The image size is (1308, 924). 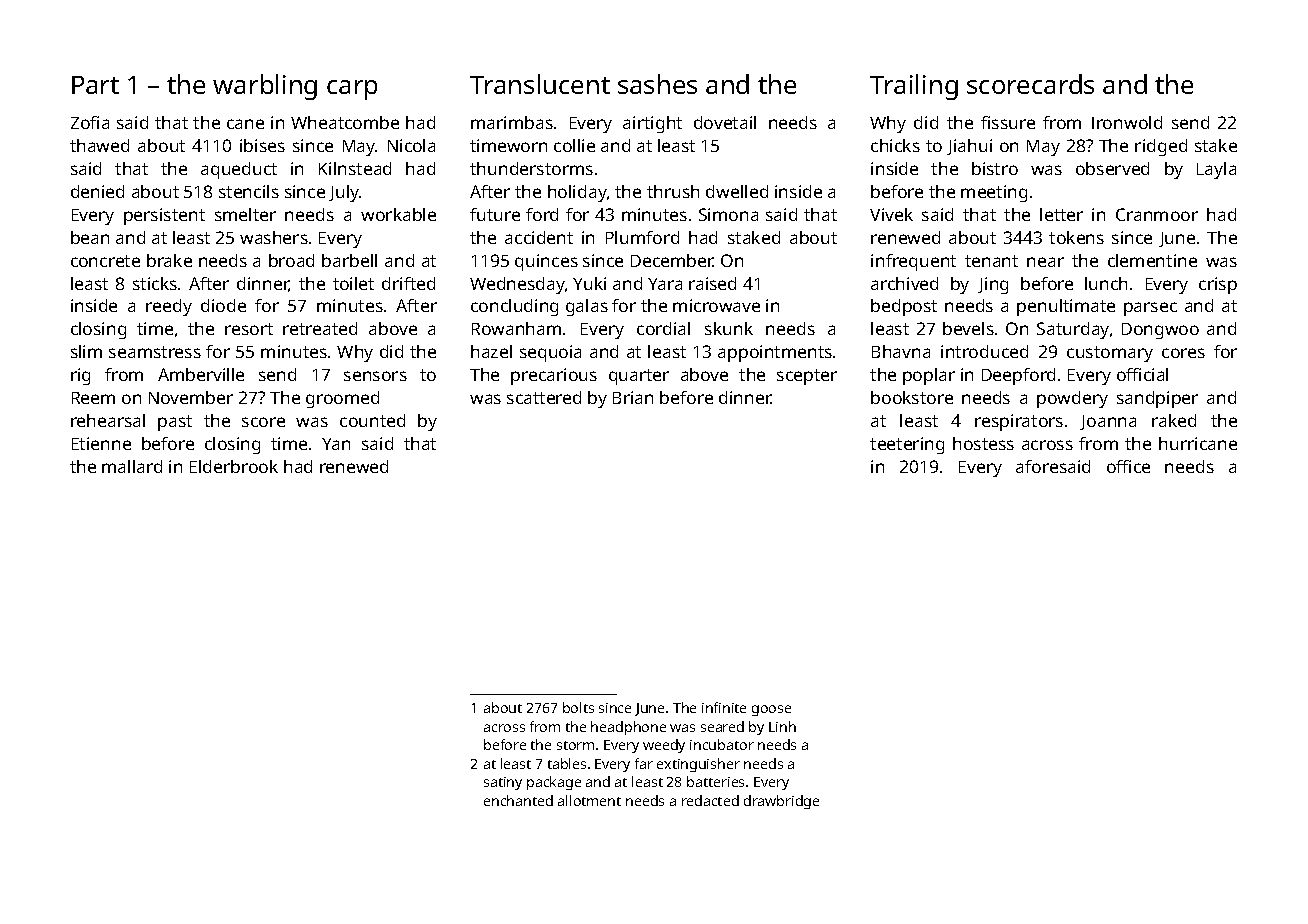 I want to click on bevels, so click(x=968, y=328).
